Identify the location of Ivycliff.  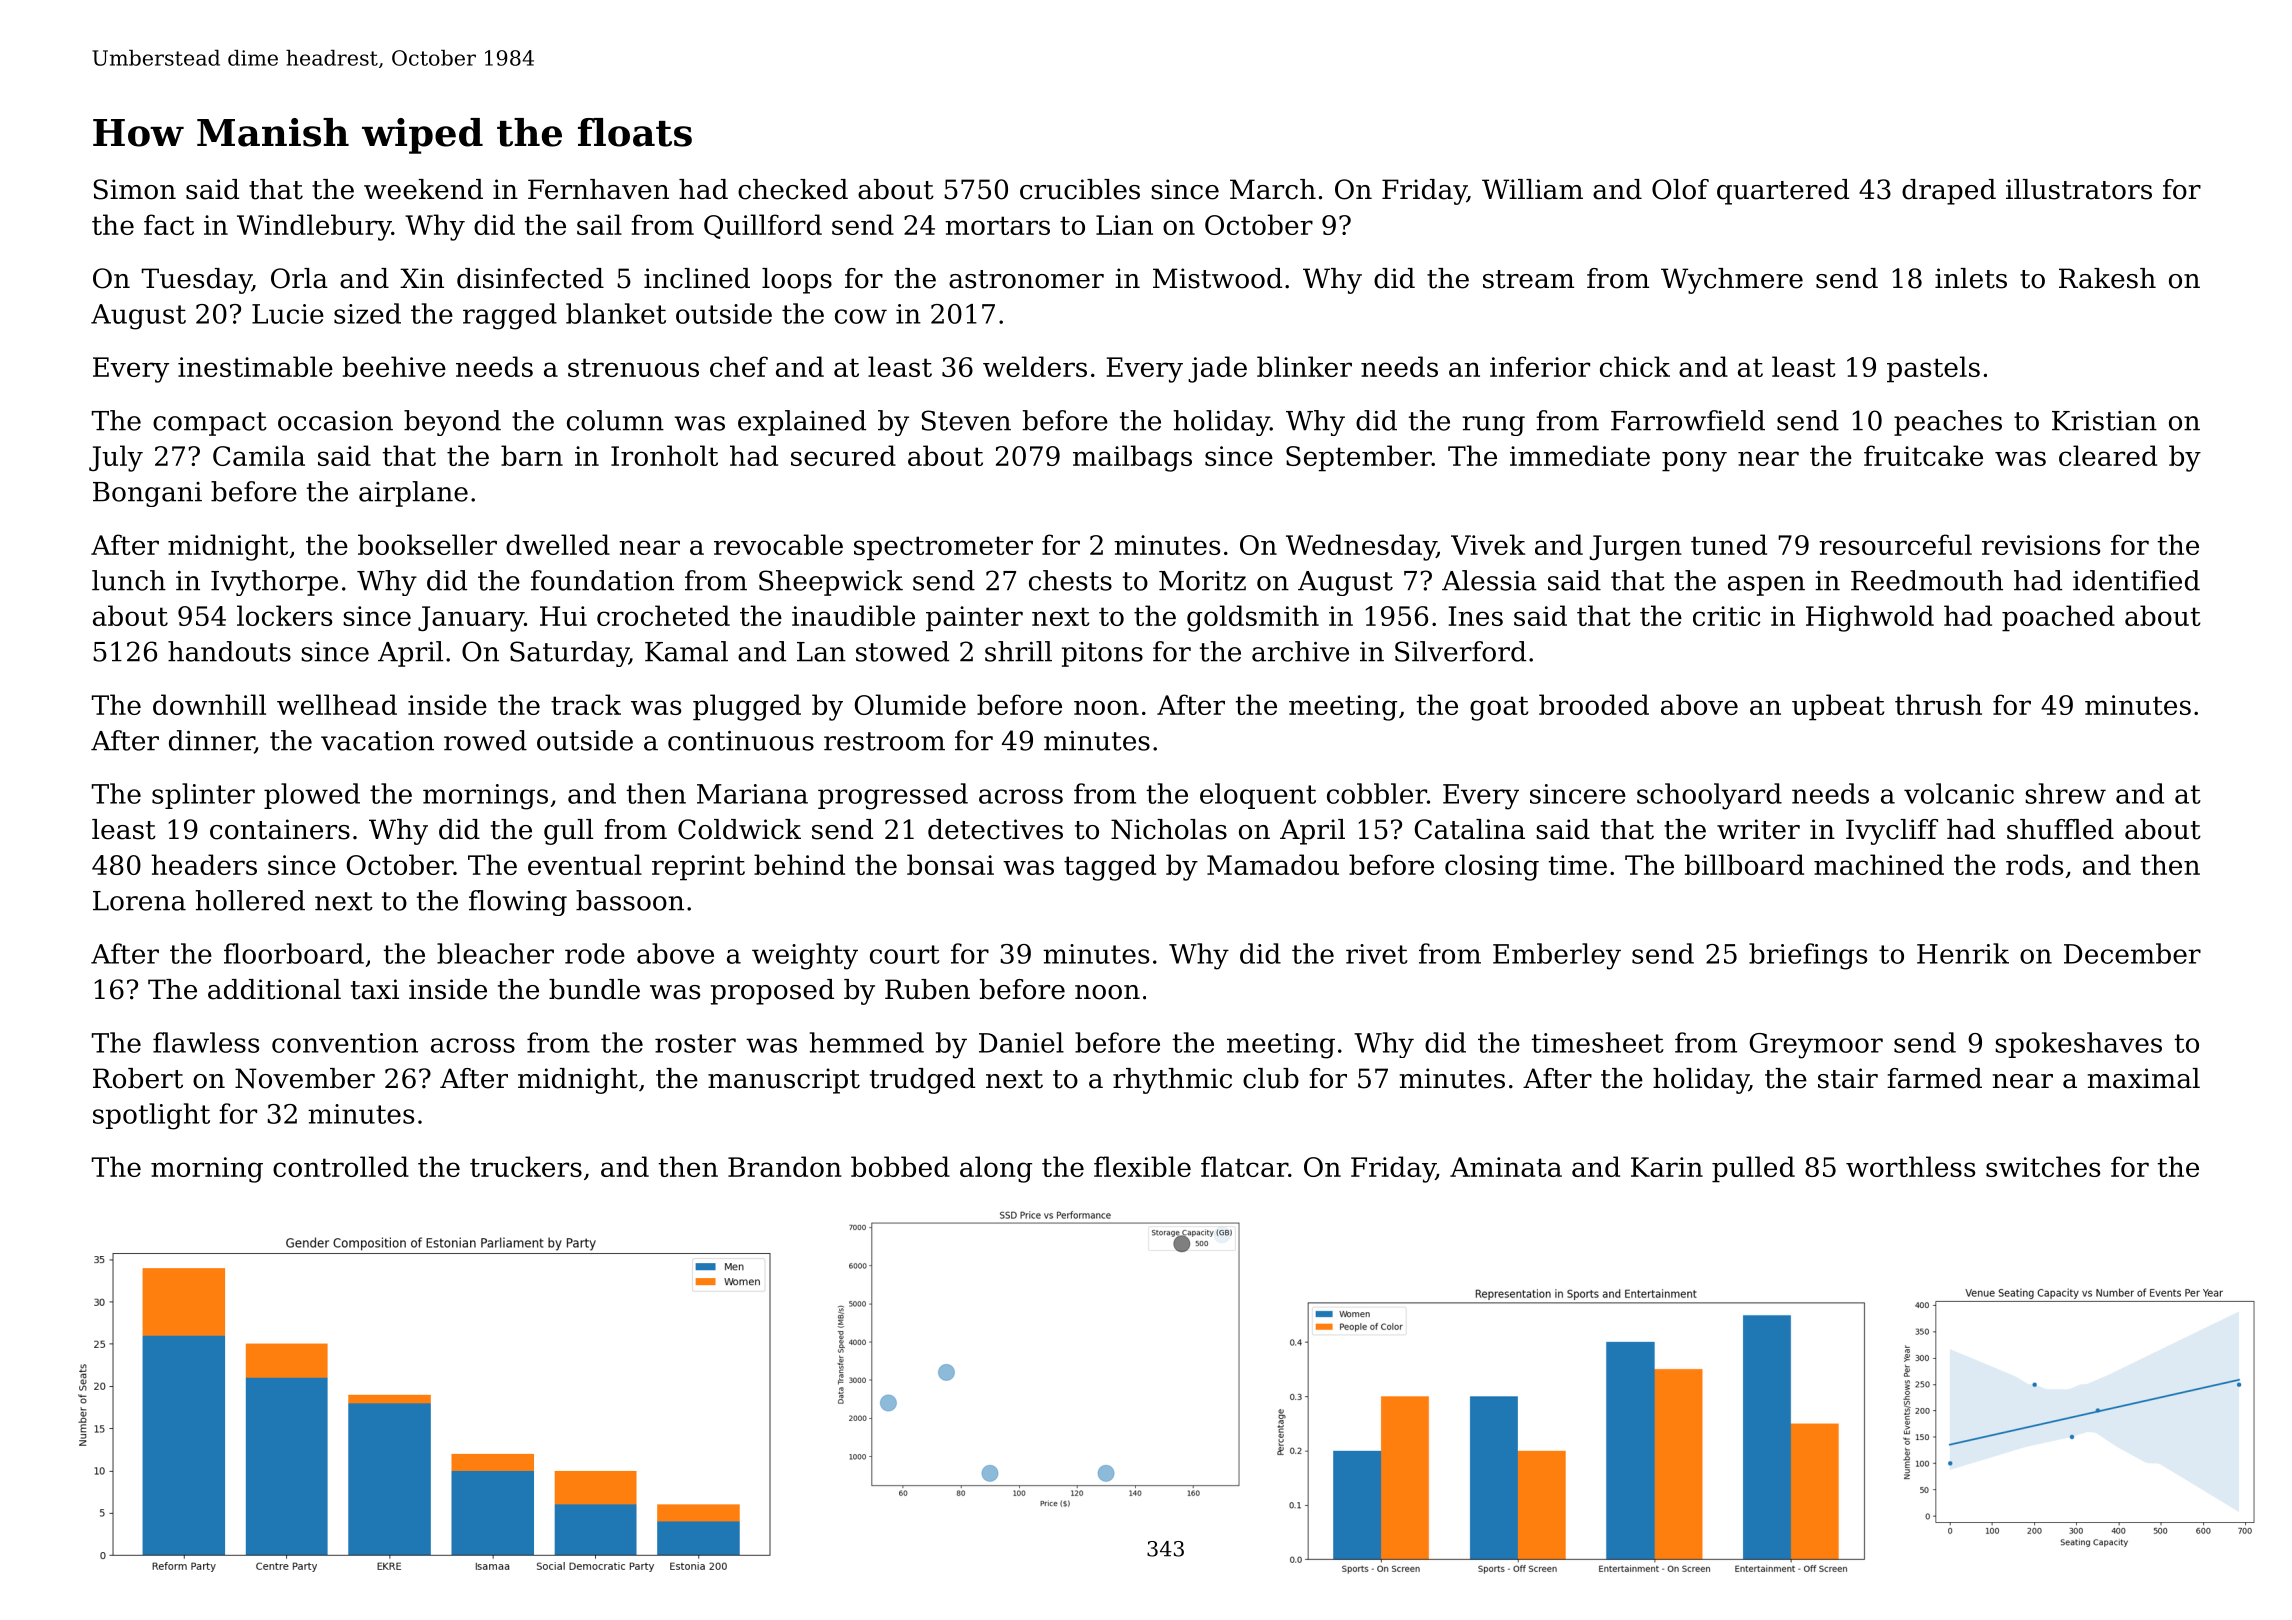
(1892, 832).
